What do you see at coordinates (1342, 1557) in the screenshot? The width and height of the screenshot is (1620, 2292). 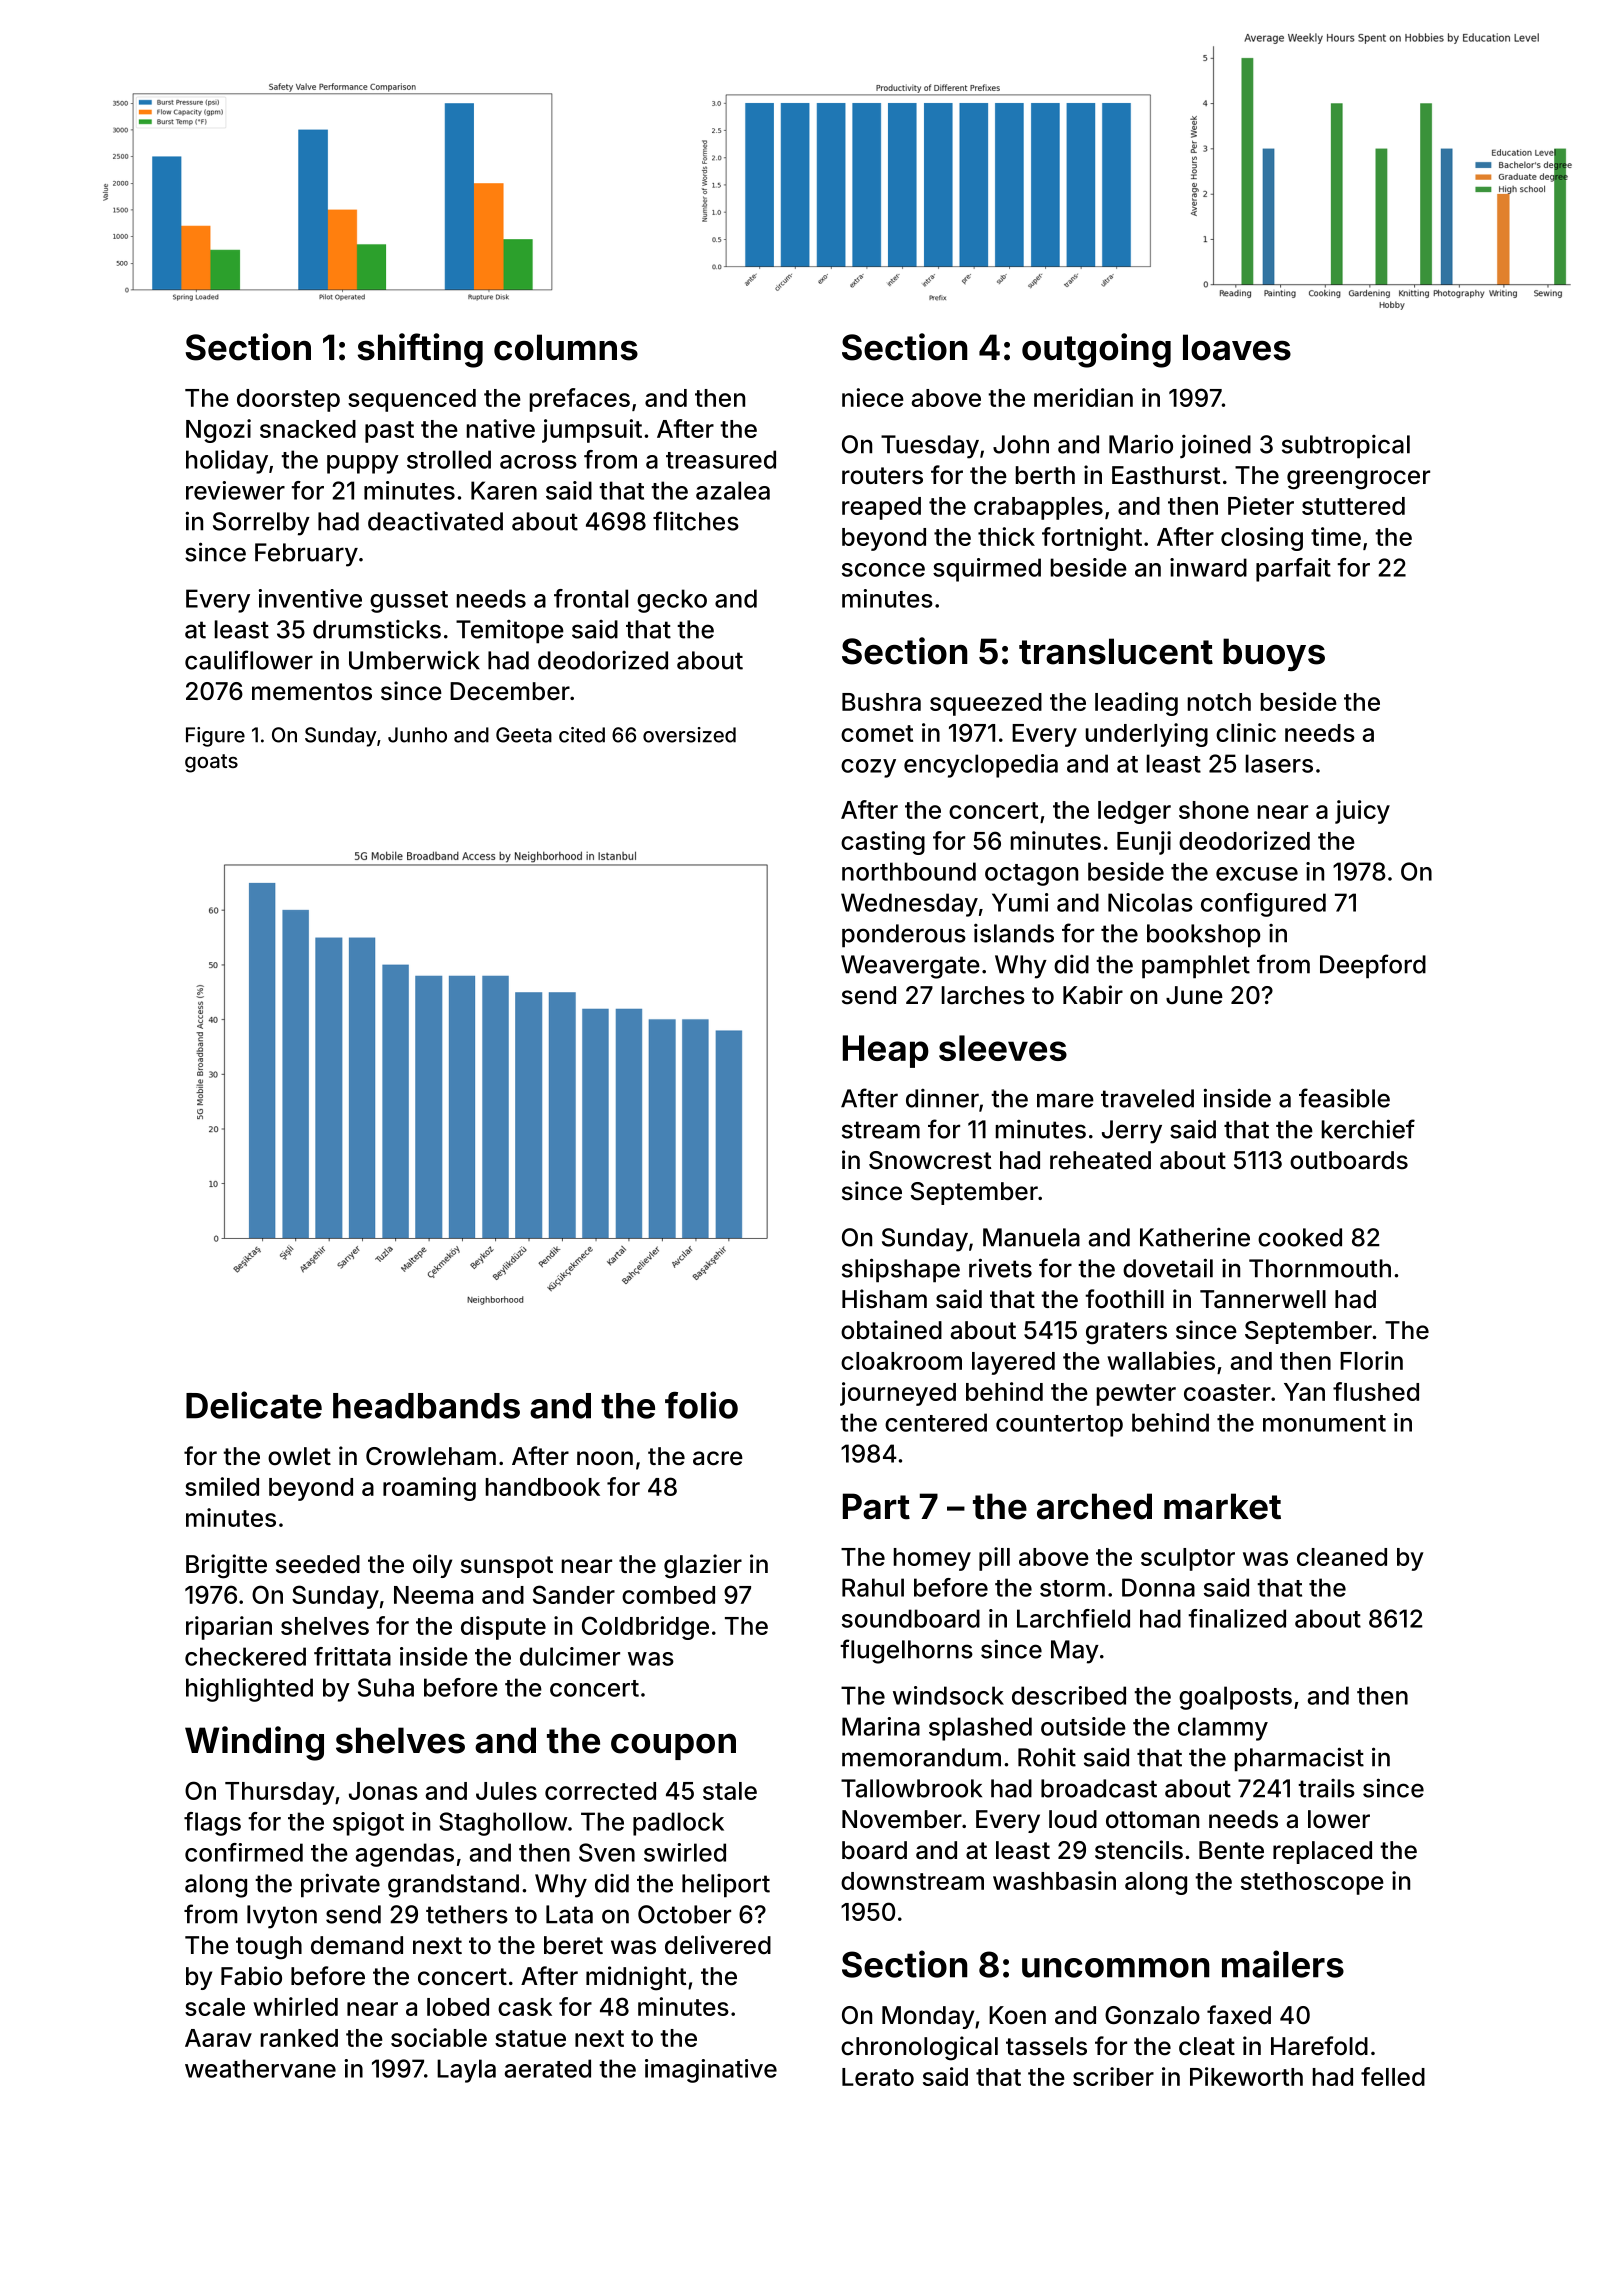 I see `cleaned` at bounding box center [1342, 1557].
